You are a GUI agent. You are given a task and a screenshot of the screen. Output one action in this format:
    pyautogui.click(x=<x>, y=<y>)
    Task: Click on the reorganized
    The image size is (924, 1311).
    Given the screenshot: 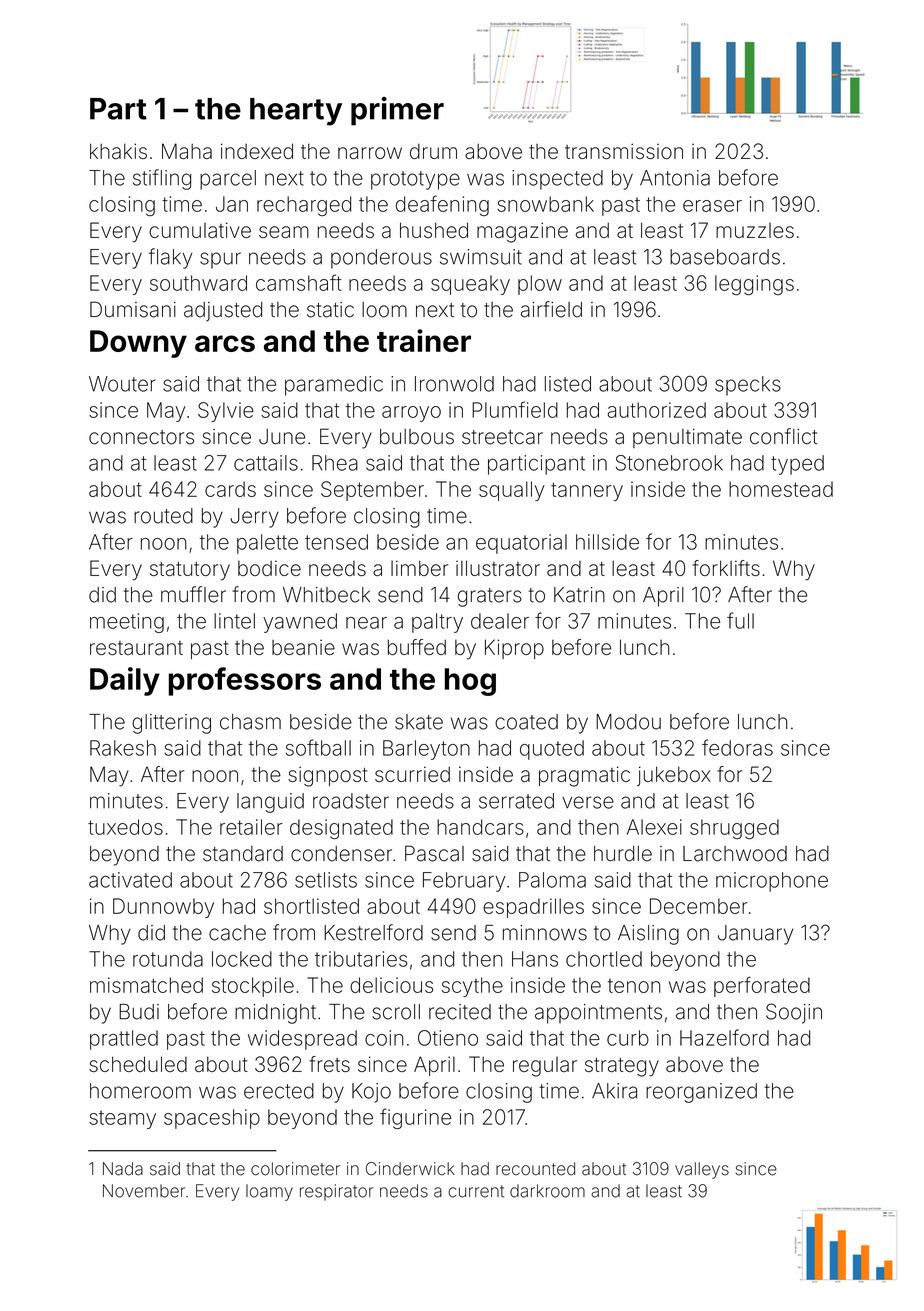 What is the action you would take?
    pyautogui.click(x=701, y=1093)
